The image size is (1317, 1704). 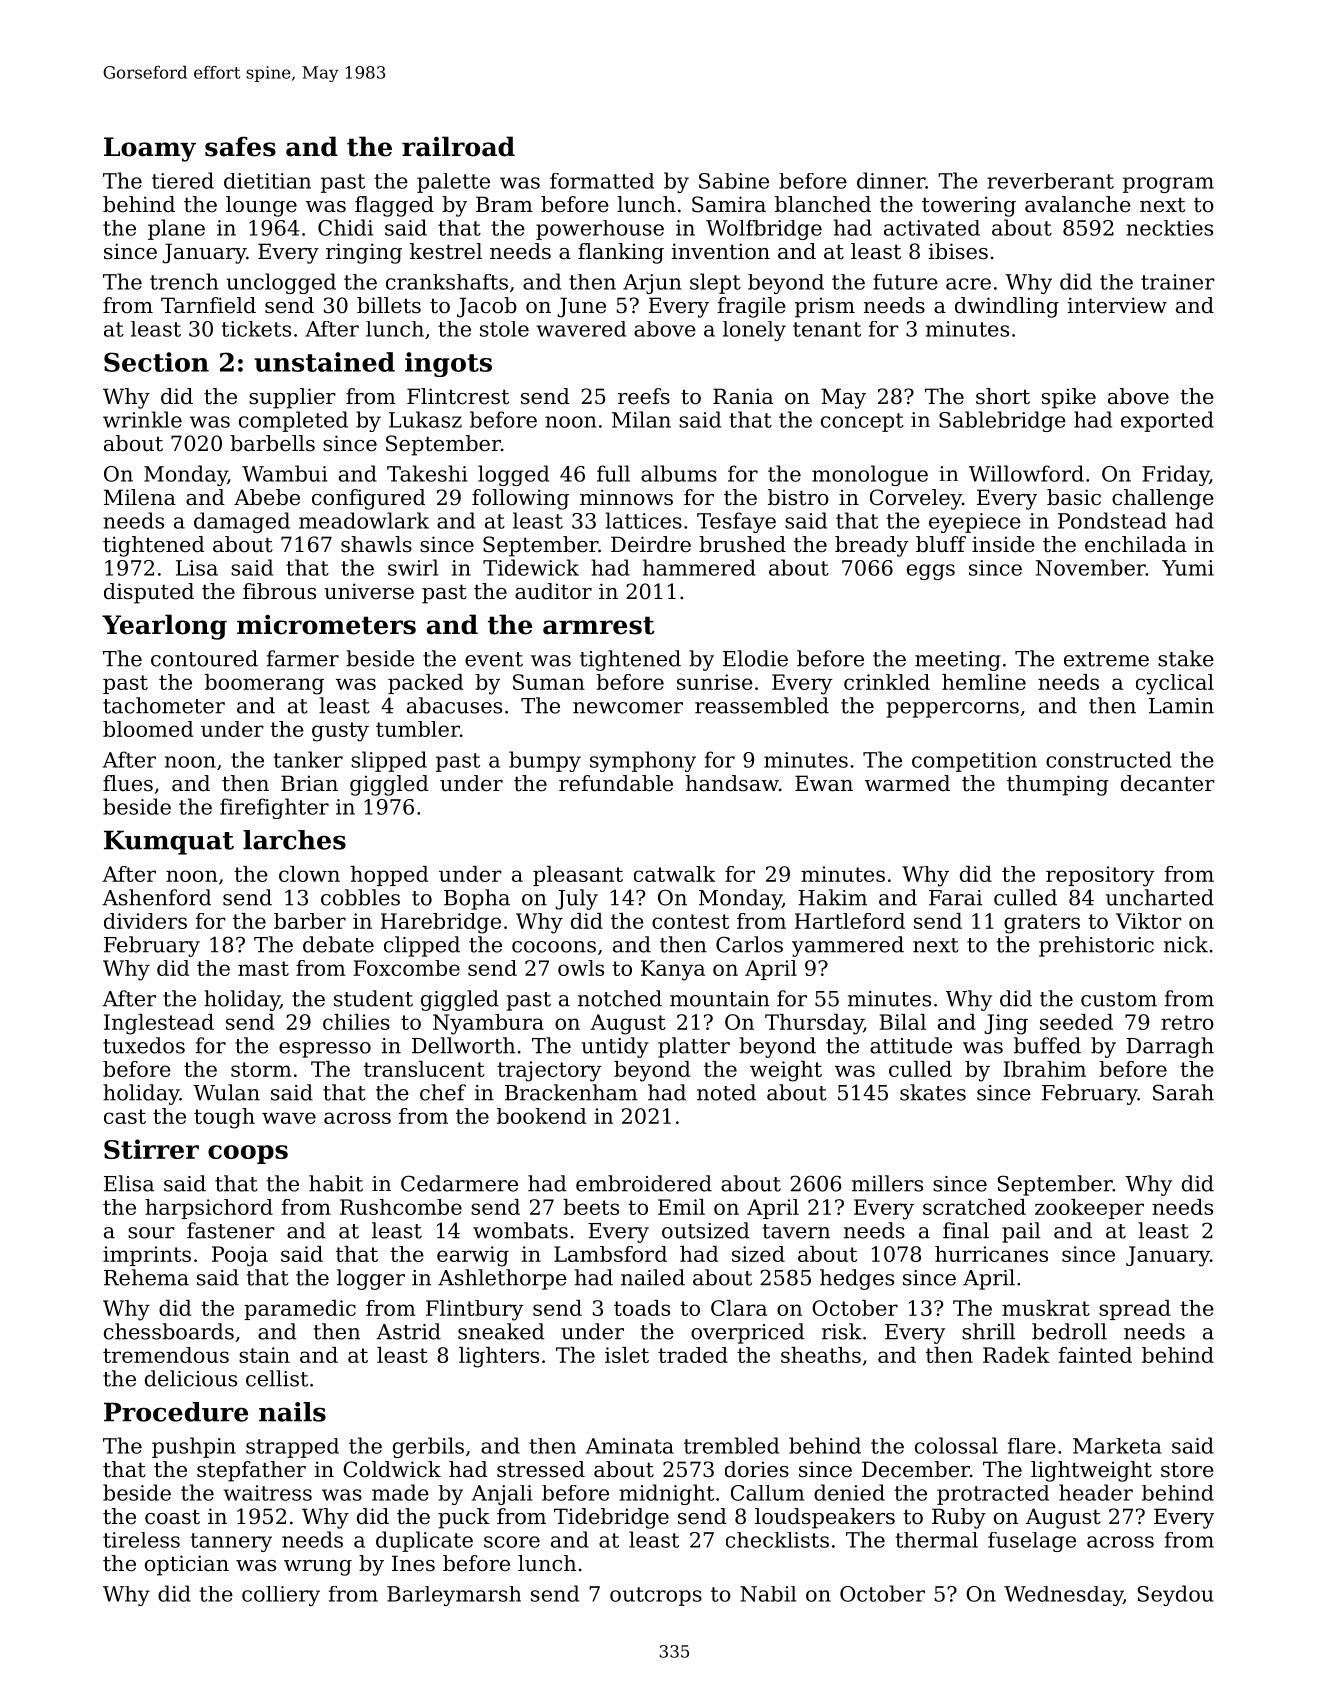 I want to click on program, so click(x=1168, y=185).
